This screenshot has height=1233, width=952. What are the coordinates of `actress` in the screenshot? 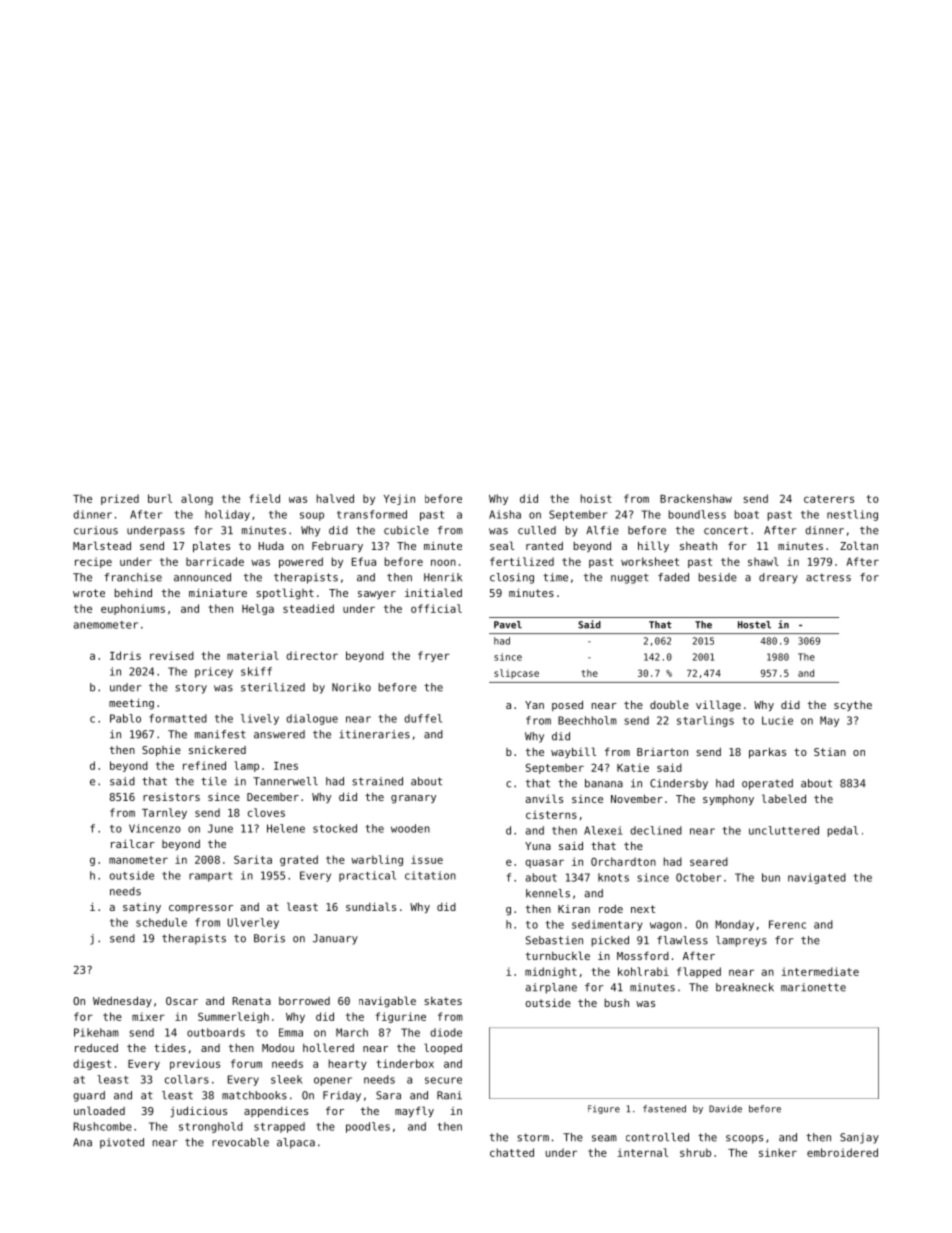 It's located at (828, 577).
